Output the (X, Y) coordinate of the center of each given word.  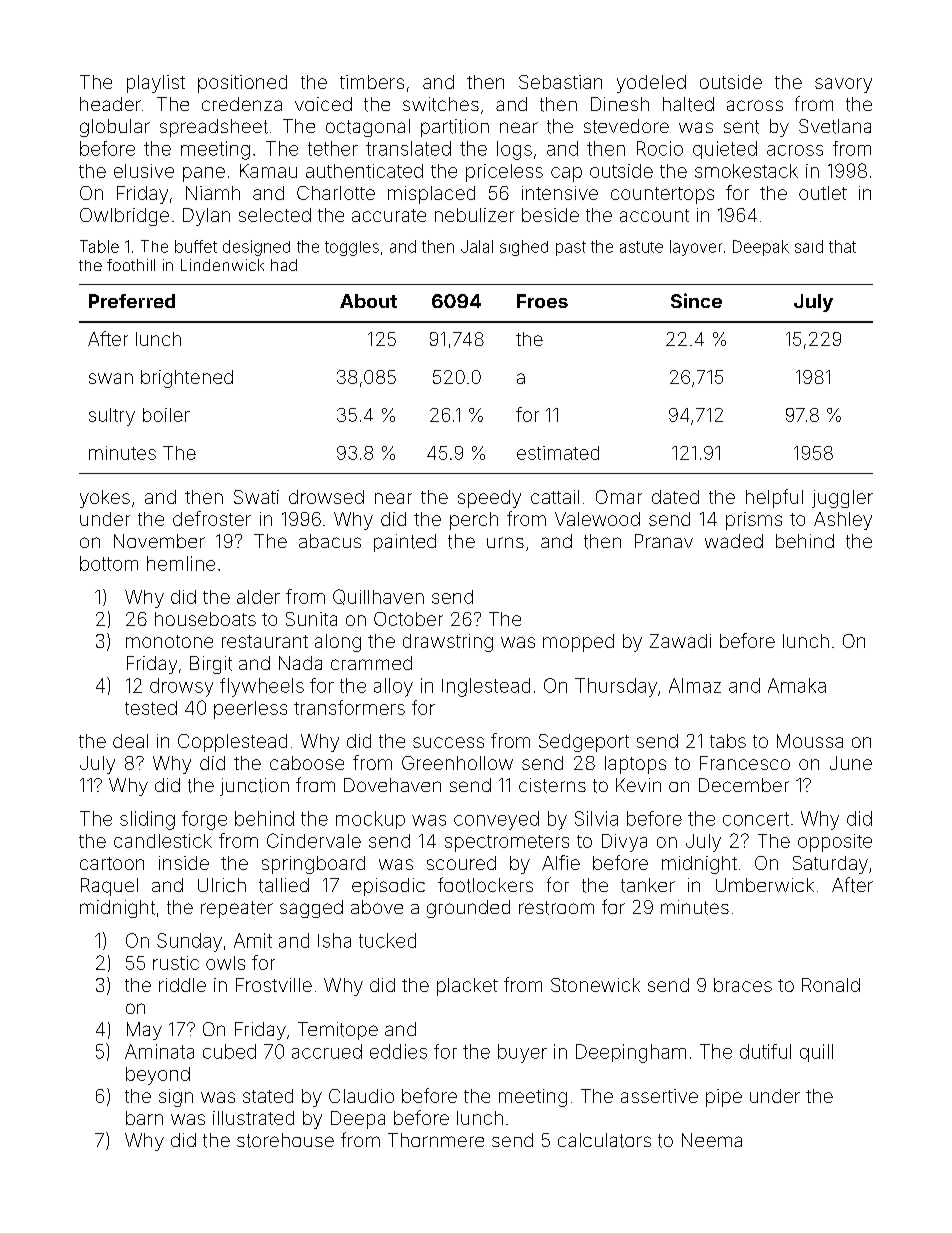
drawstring (448, 643)
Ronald (831, 985)
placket (467, 987)
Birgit (211, 665)
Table (99, 246)
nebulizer (474, 215)
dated (675, 497)
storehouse (285, 1140)
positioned (242, 84)
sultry (112, 417)
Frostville (274, 985)
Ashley (843, 521)
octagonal (368, 128)
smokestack (746, 171)
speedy (489, 499)
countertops (662, 195)
